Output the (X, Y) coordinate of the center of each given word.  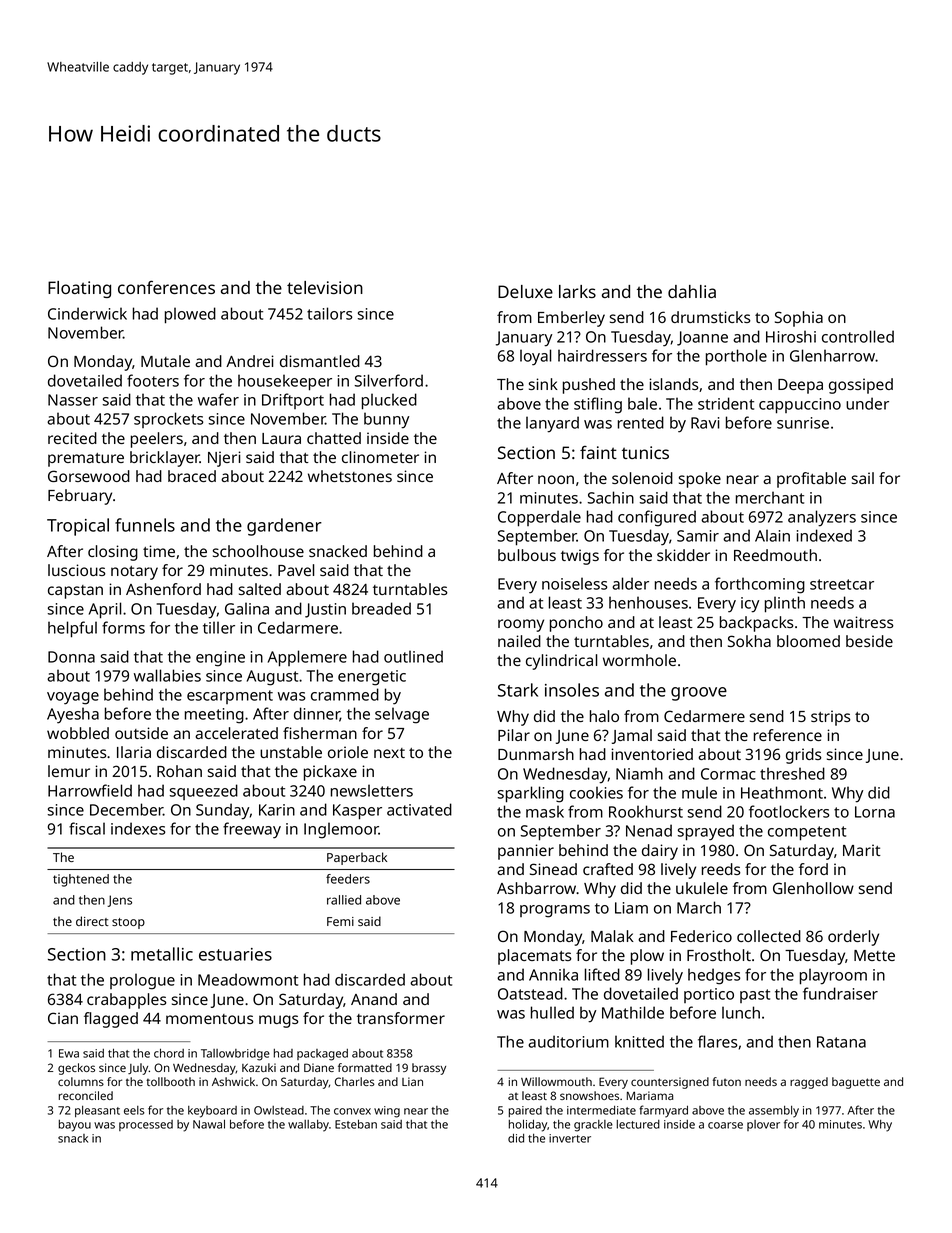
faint (598, 452)
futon (726, 1081)
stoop (128, 923)
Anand (374, 999)
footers (153, 380)
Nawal (209, 1124)
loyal (535, 357)
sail (863, 478)
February (80, 497)
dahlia (692, 291)
